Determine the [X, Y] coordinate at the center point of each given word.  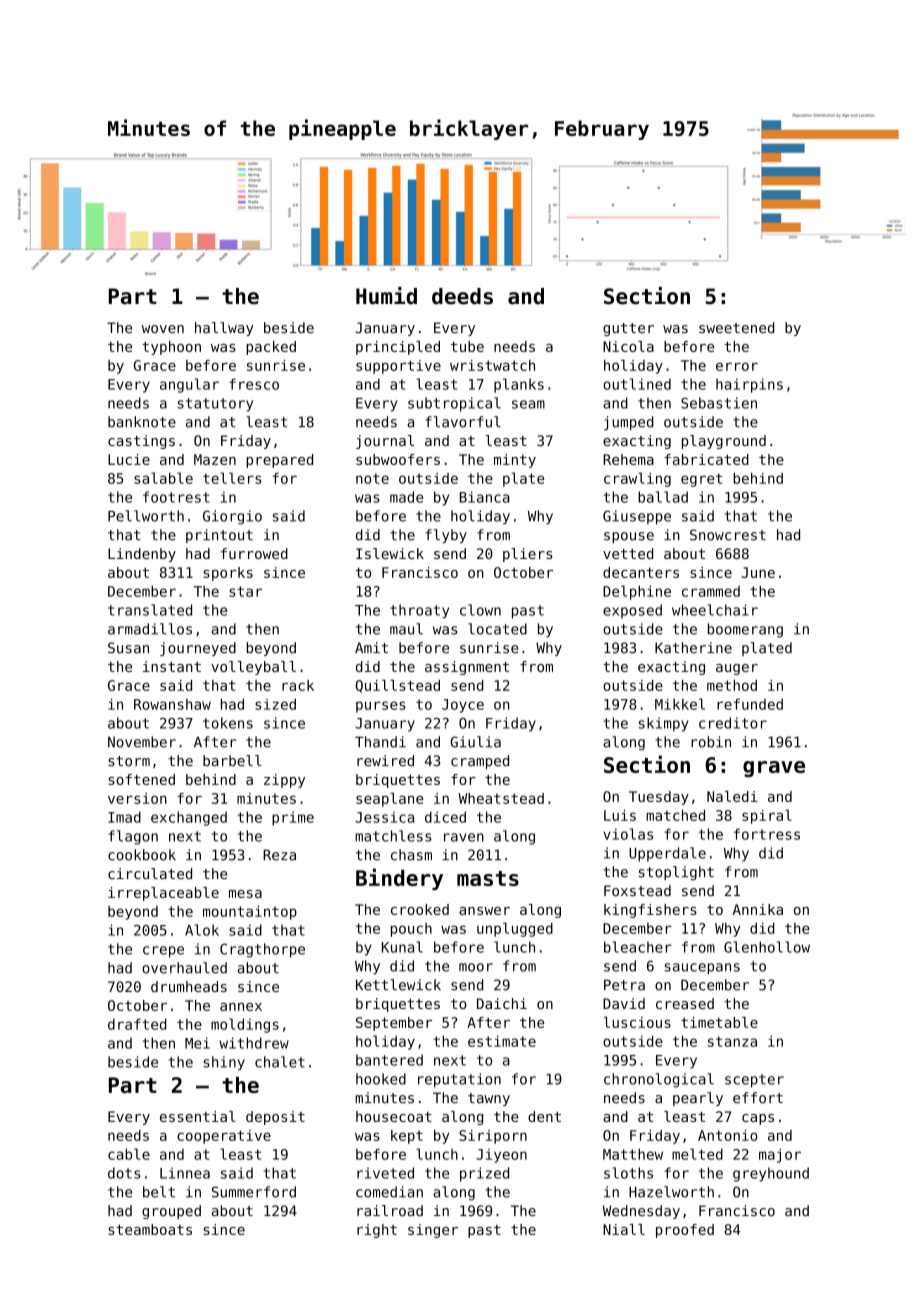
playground [724, 442]
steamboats [150, 1229]
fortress [767, 834]
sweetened [736, 328]
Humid [386, 296]
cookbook [142, 855]
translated [150, 610]
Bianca [485, 497]
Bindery [399, 879]
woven [163, 329]
